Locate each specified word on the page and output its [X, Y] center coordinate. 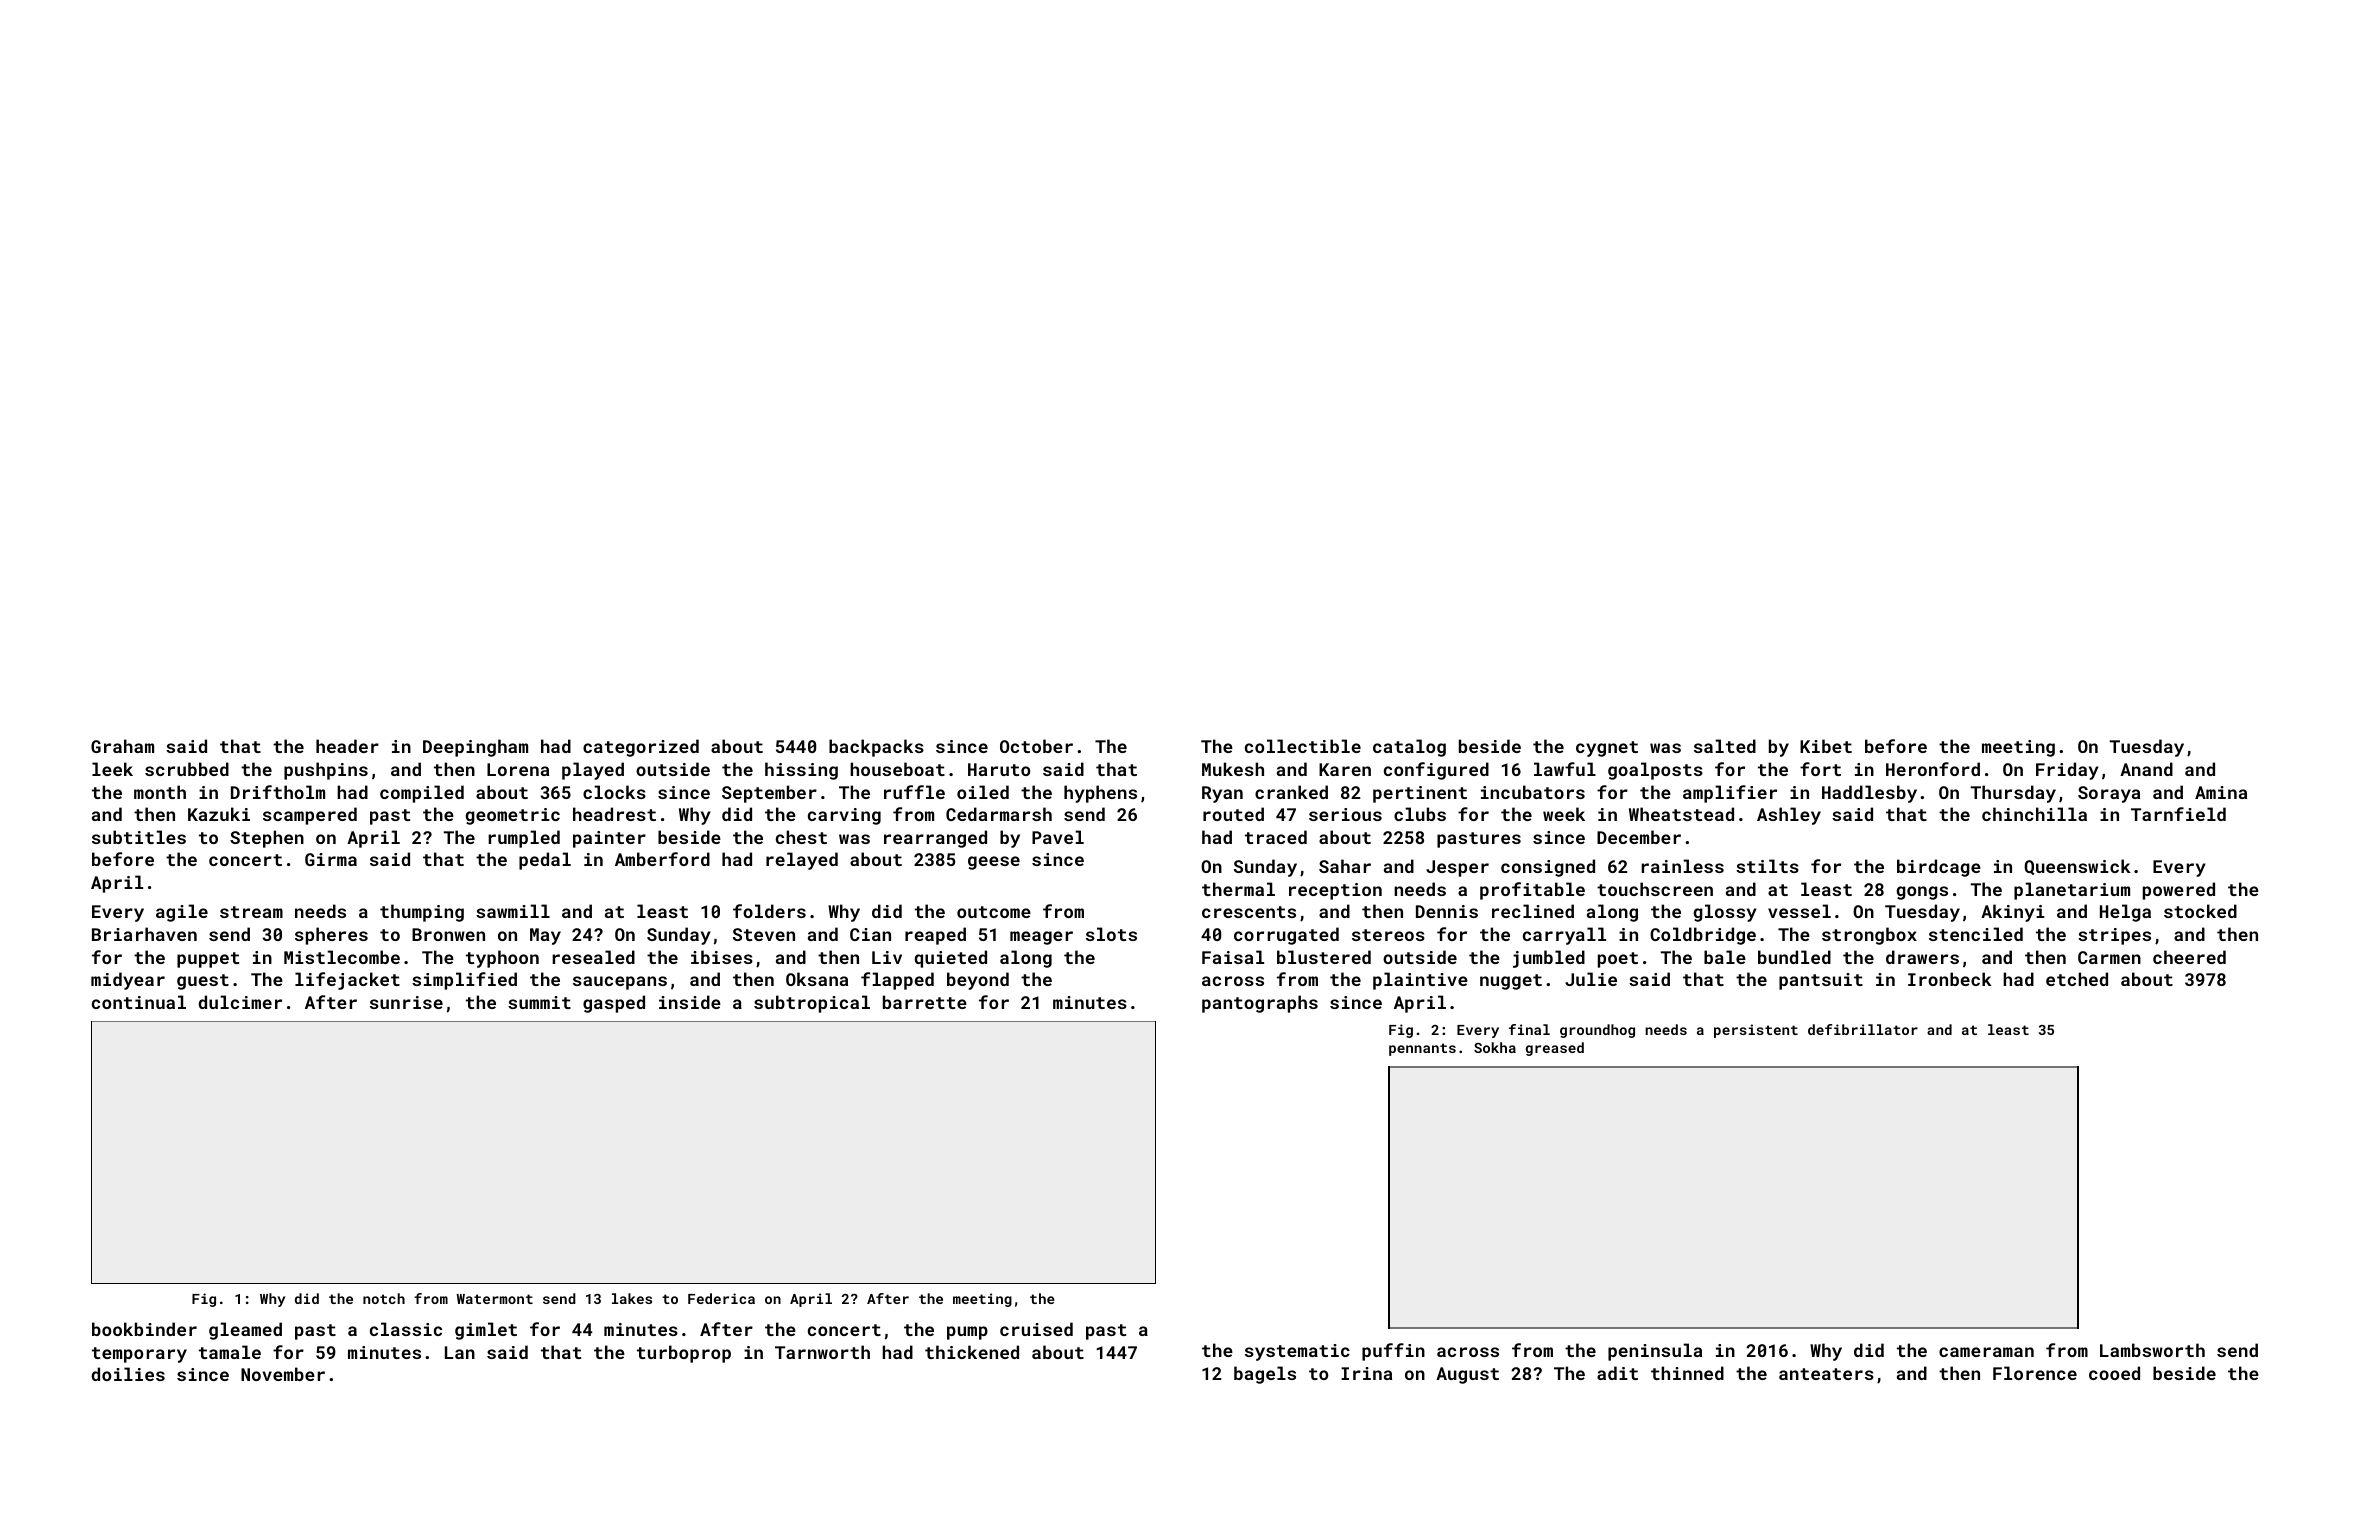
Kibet [1826, 746]
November [283, 1374]
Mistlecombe [342, 957]
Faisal [1233, 957]
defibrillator [1863, 1029]
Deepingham [475, 748]
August [1467, 1375]
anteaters [1826, 1374]
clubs [1420, 814]
